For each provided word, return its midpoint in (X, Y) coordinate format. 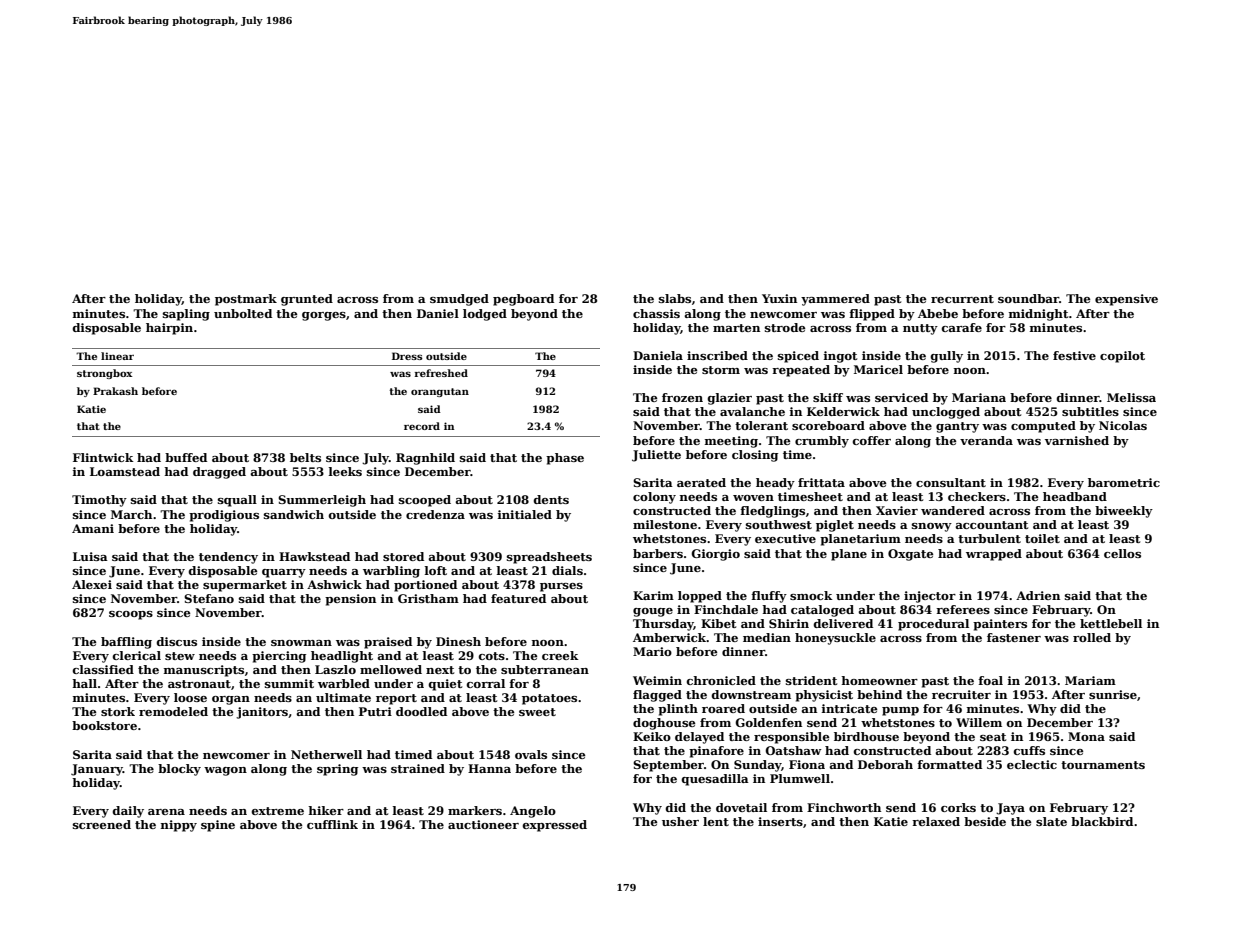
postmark (246, 300)
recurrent (962, 299)
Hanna (489, 768)
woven (753, 498)
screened (102, 824)
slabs (675, 298)
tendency (228, 558)
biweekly (1124, 512)
